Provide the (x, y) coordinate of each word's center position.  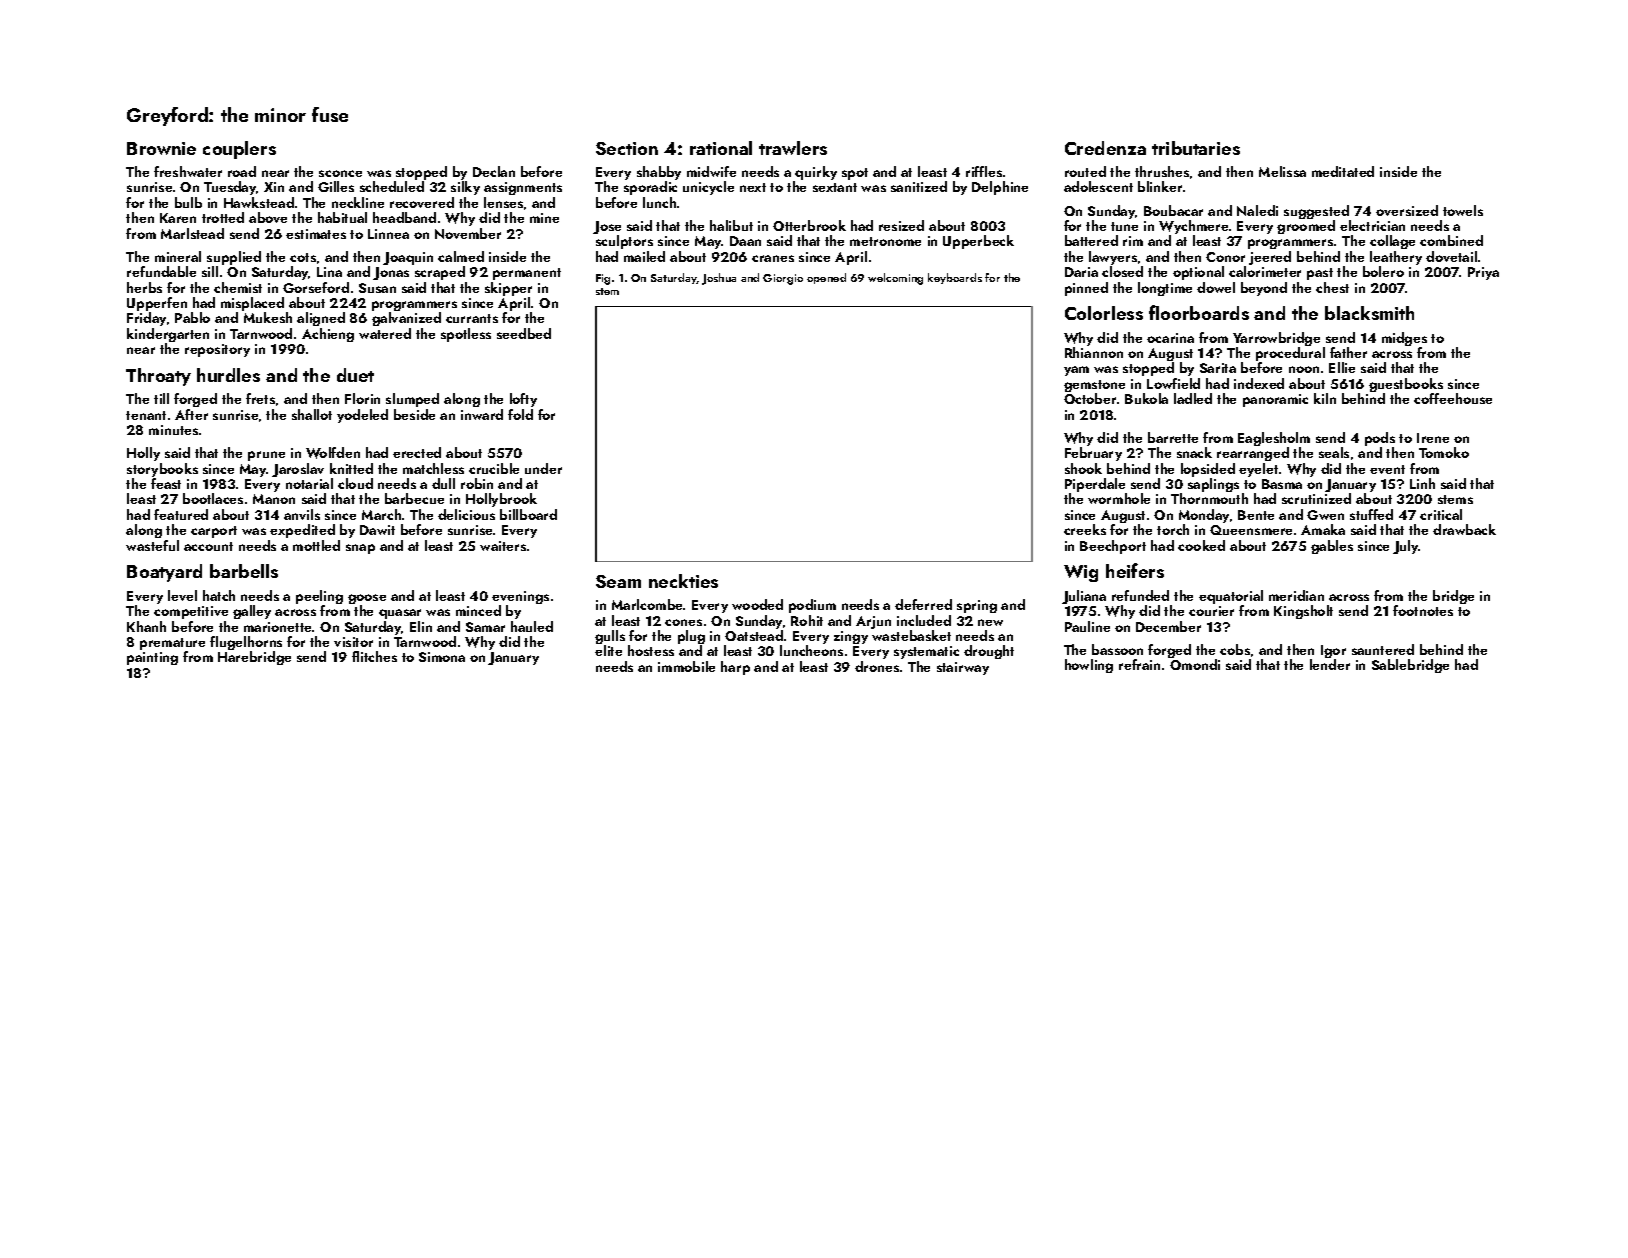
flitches (374, 656)
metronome (885, 241)
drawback (1464, 529)
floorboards (1199, 312)
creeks (1085, 529)
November (468, 233)
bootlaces (213, 498)
